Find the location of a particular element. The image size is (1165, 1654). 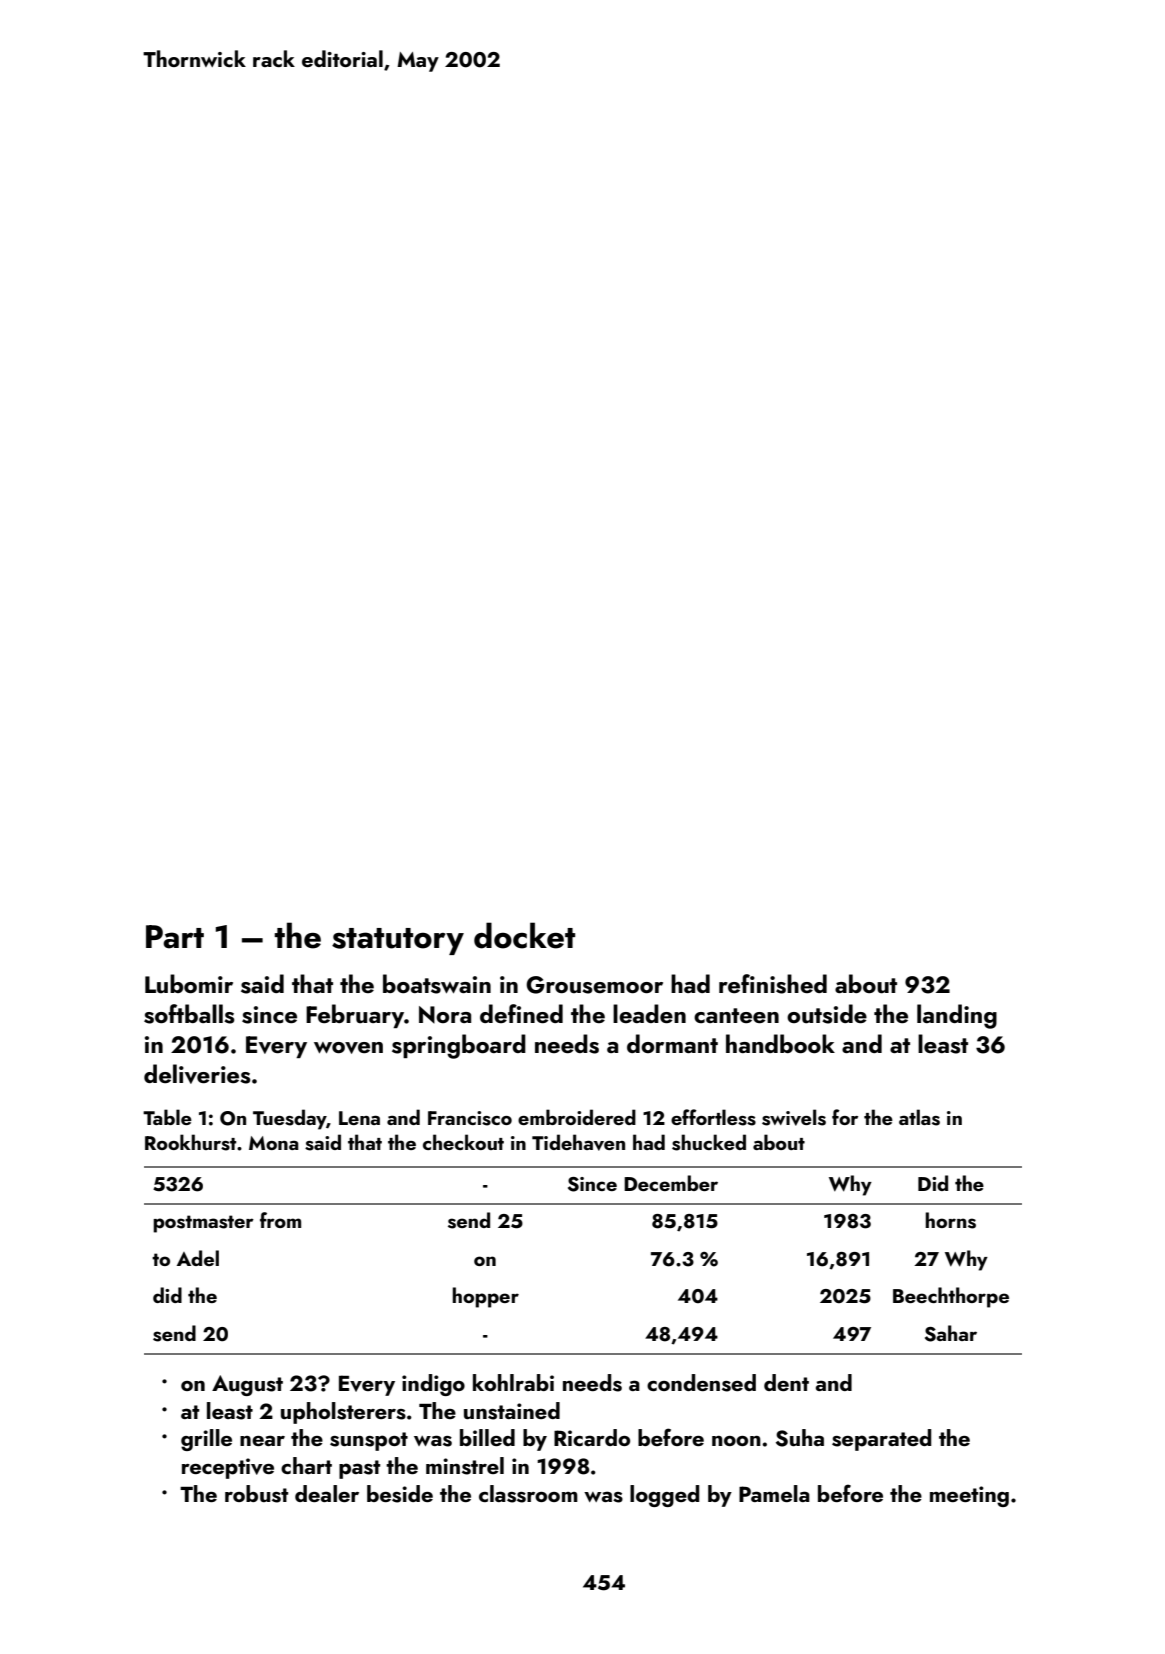

beside is located at coordinates (400, 1494).
